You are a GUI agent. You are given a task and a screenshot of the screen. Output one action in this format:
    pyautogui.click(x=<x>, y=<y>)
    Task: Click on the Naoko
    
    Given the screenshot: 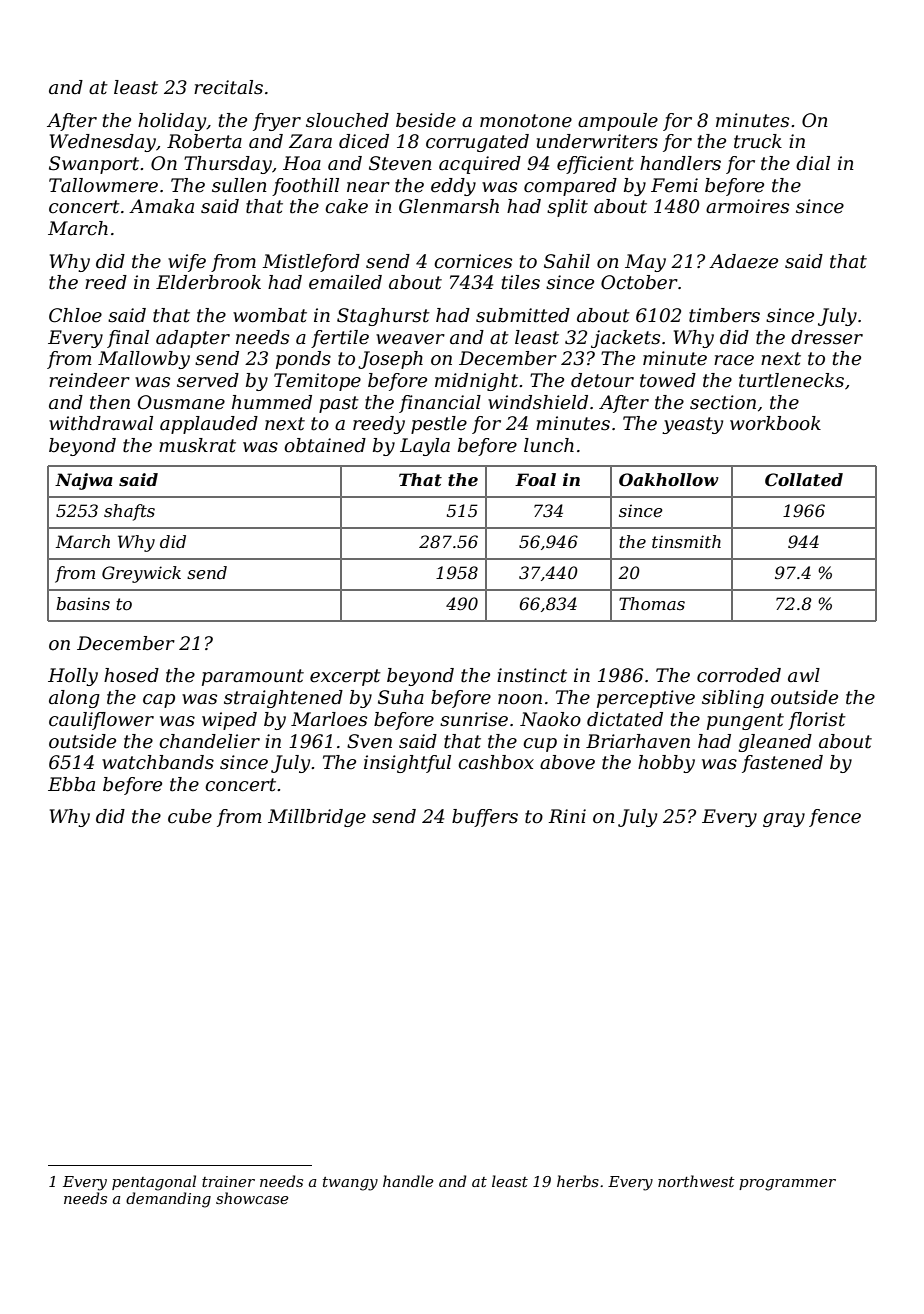 What is the action you would take?
    pyautogui.click(x=550, y=719)
